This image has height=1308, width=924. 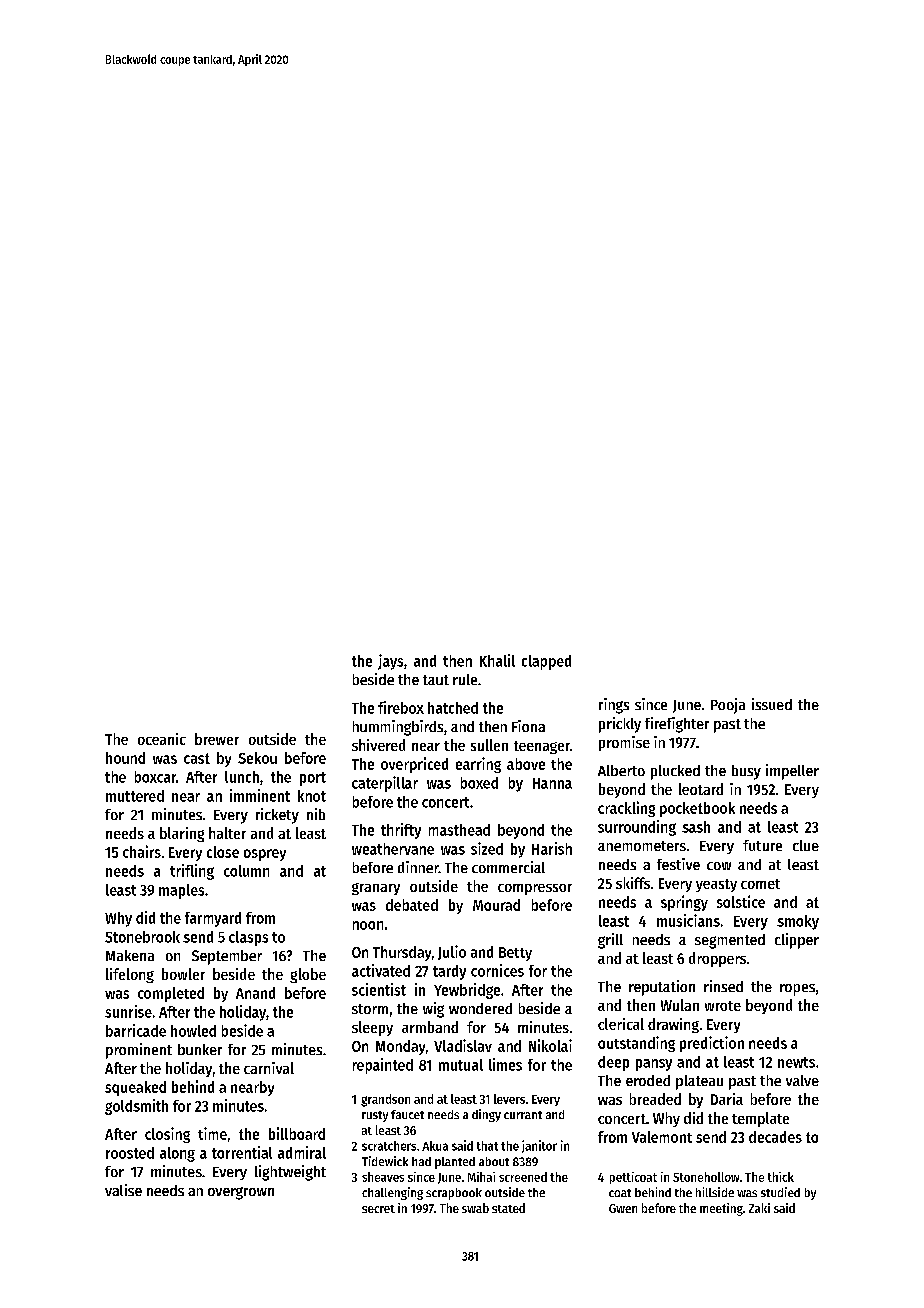 What do you see at coordinates (746, 772) in the image?
I see `busy` at bounding box center [746, 772].
